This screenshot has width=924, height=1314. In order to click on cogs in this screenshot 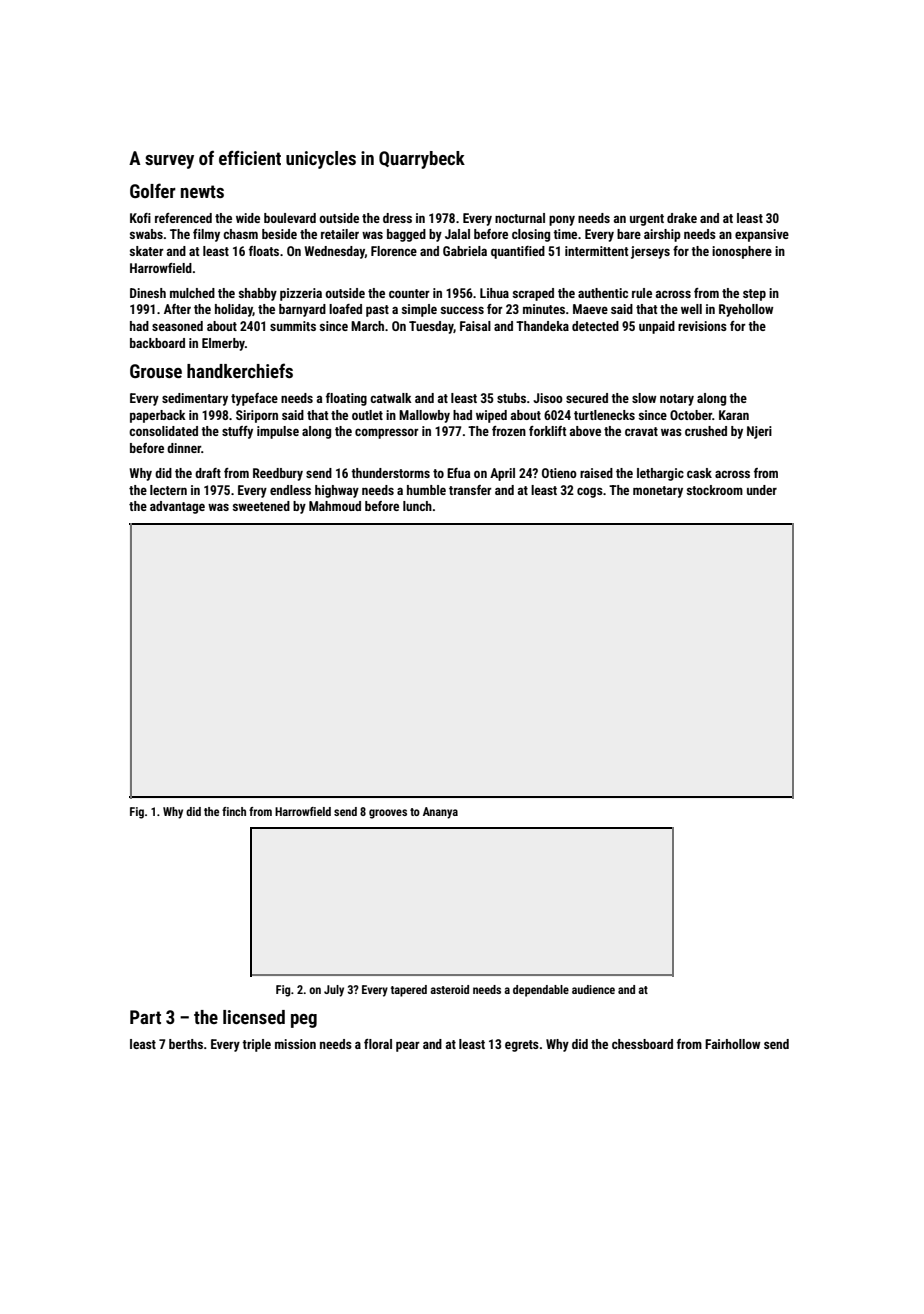, I will do `click(590, 492)`.
